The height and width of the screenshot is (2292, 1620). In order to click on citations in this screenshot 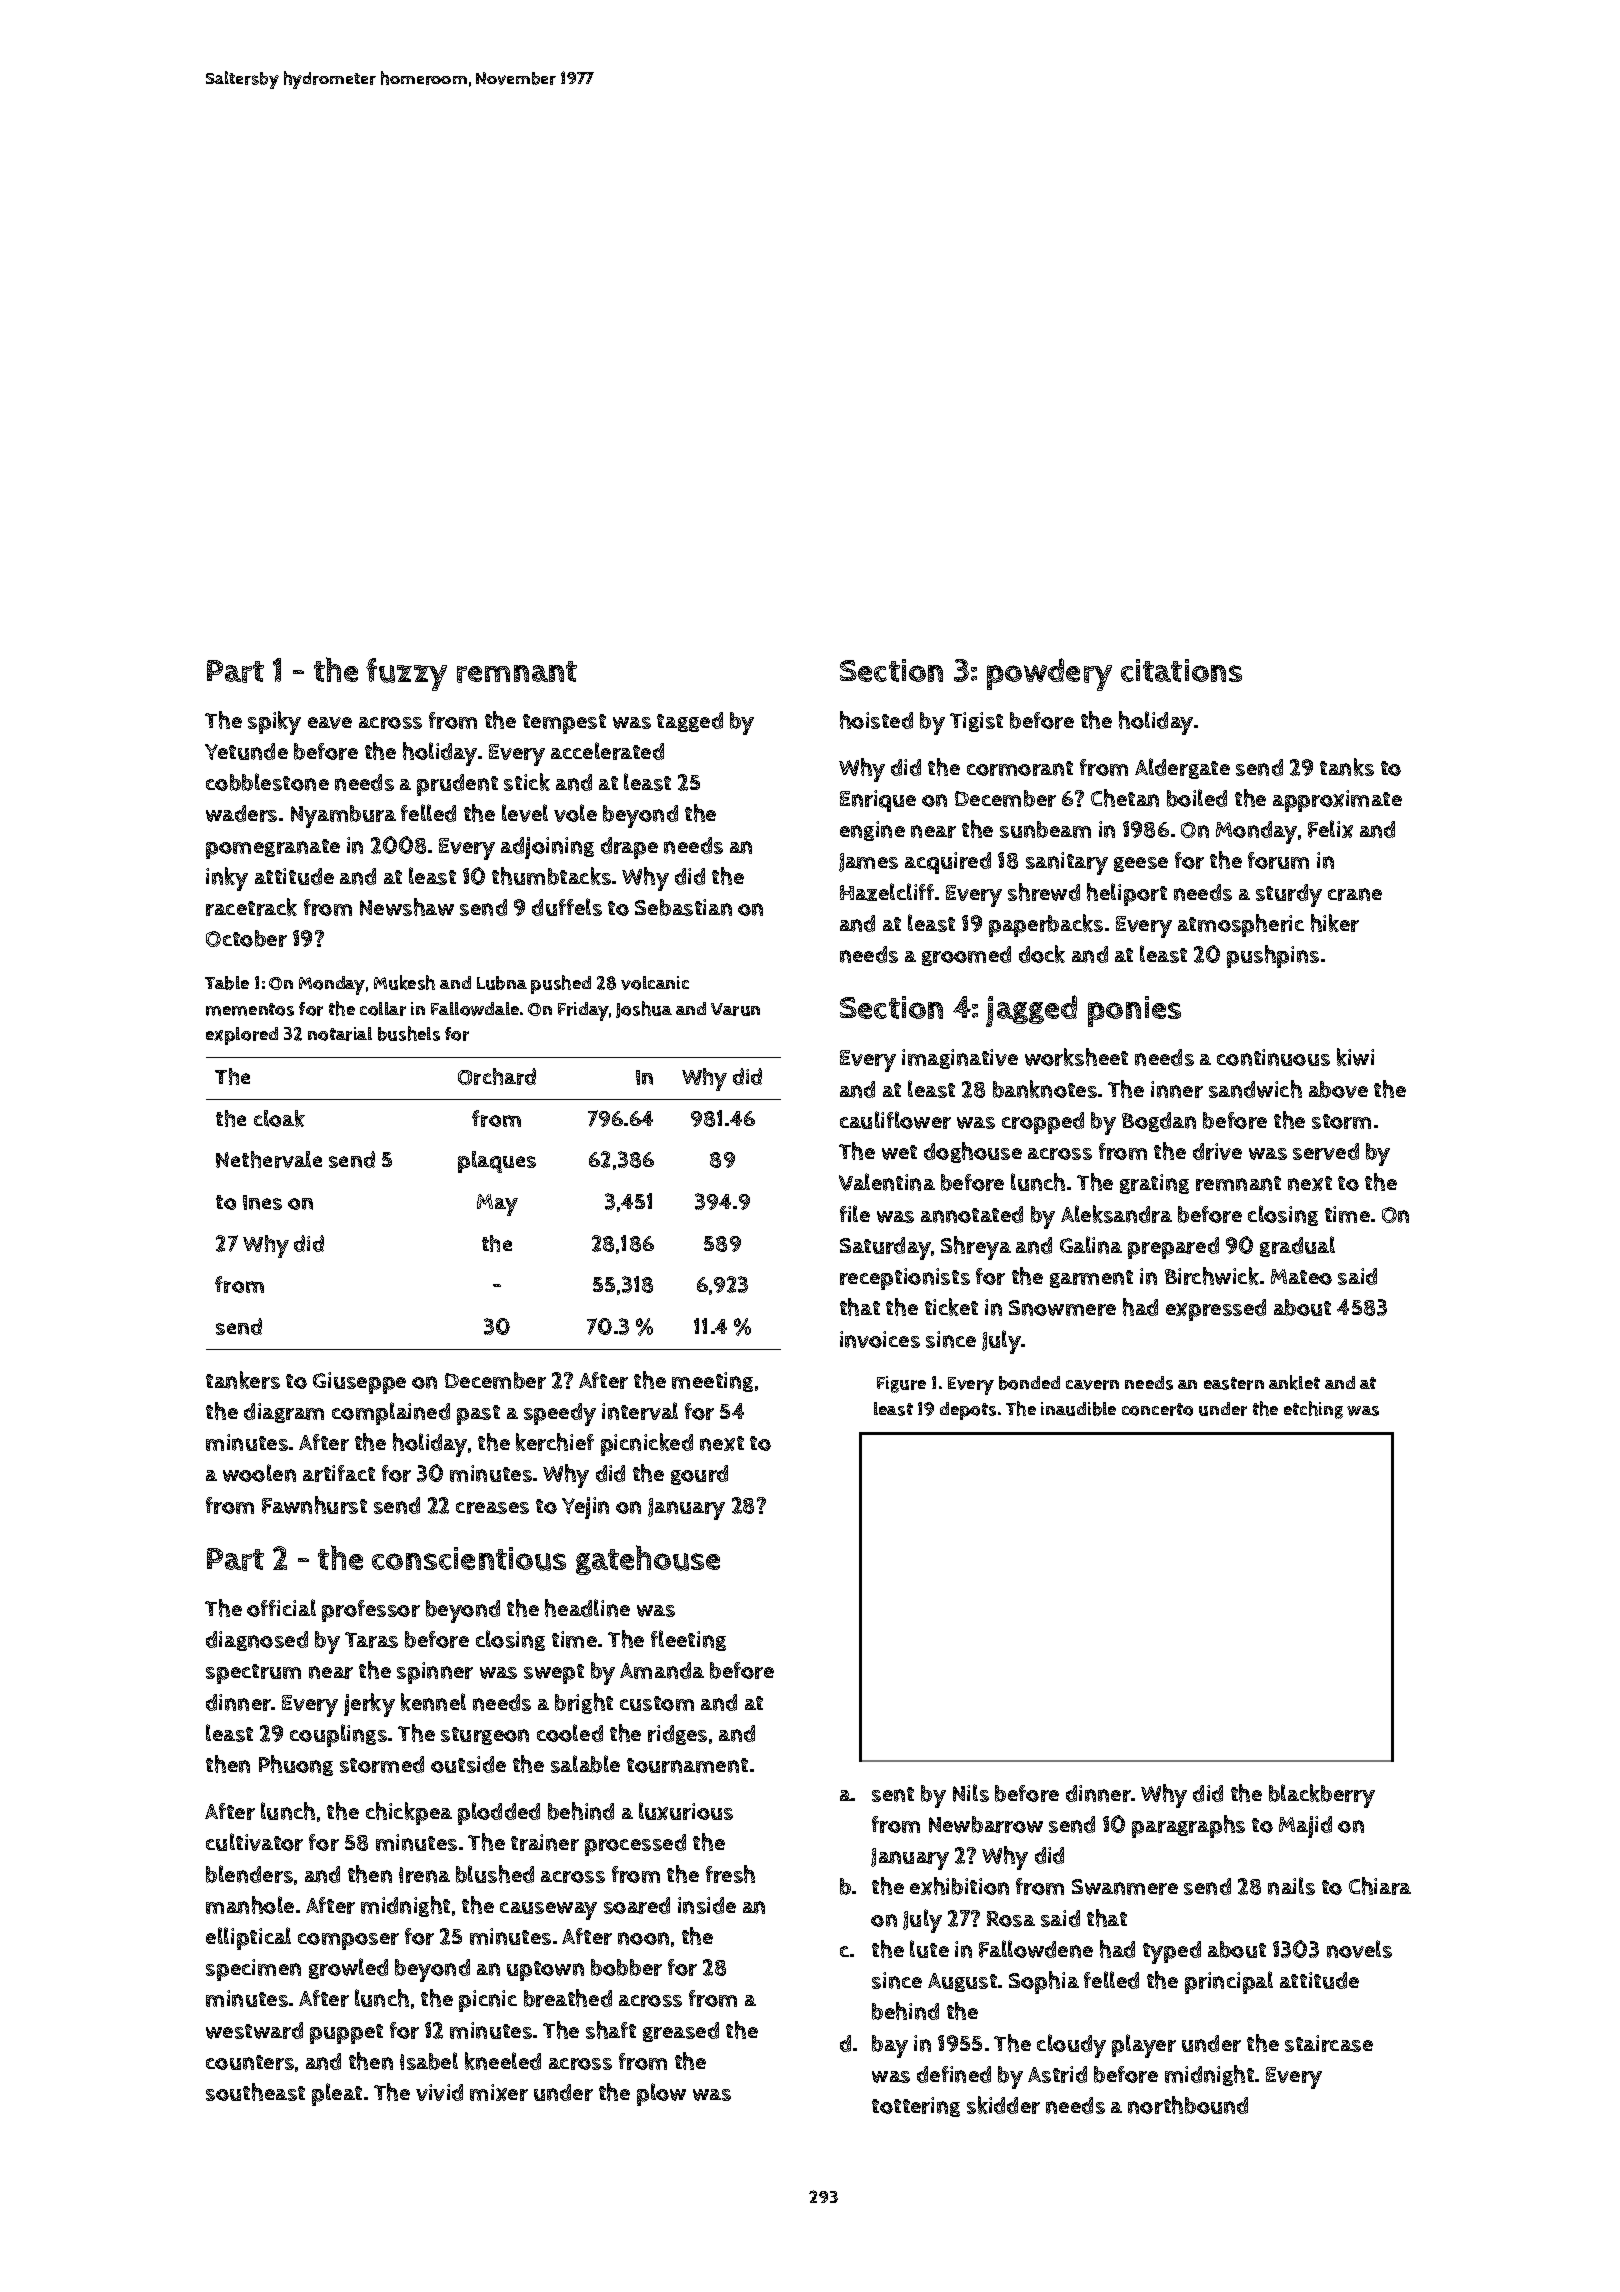, I will do `click(1181, 670)`.
